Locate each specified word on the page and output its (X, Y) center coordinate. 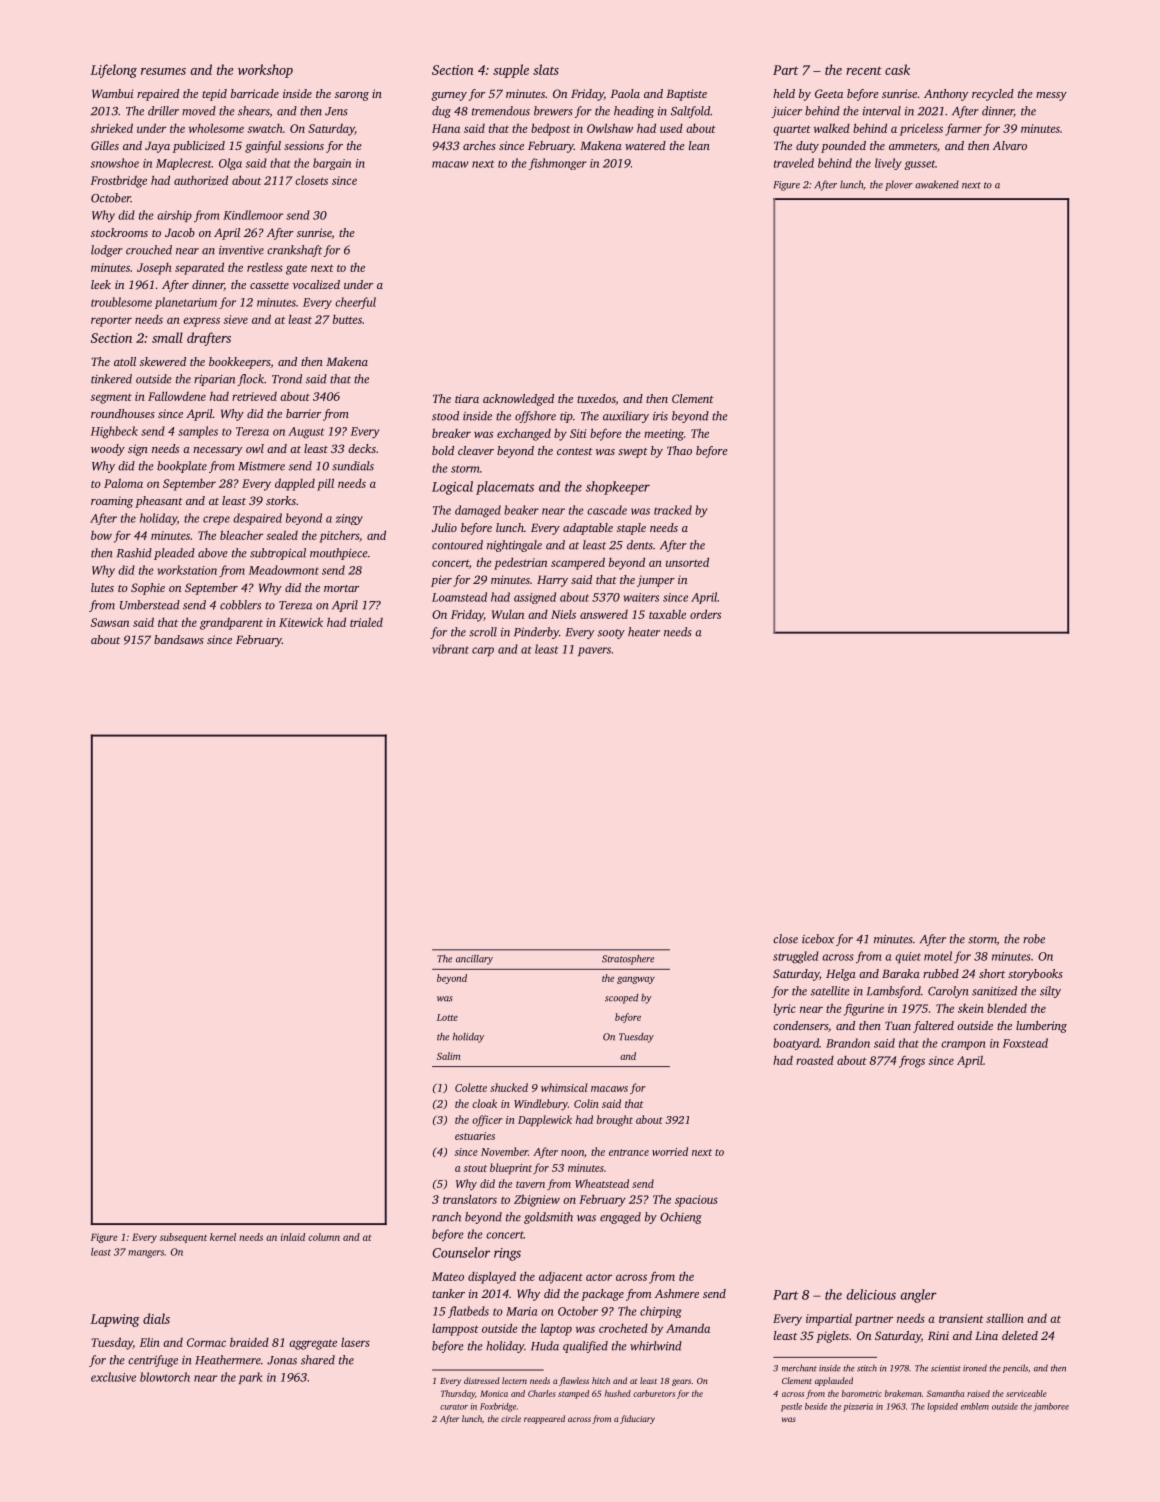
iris (660, 416)
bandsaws (179, 639)
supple (511, 71)
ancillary (474, 960)
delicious (871, 1294)
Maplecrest (184, 164)
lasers (355, 1342)
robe (1034, 939)
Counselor (461, 1252)
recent (864, 70)
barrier (303, 413)
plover (899, 185)
